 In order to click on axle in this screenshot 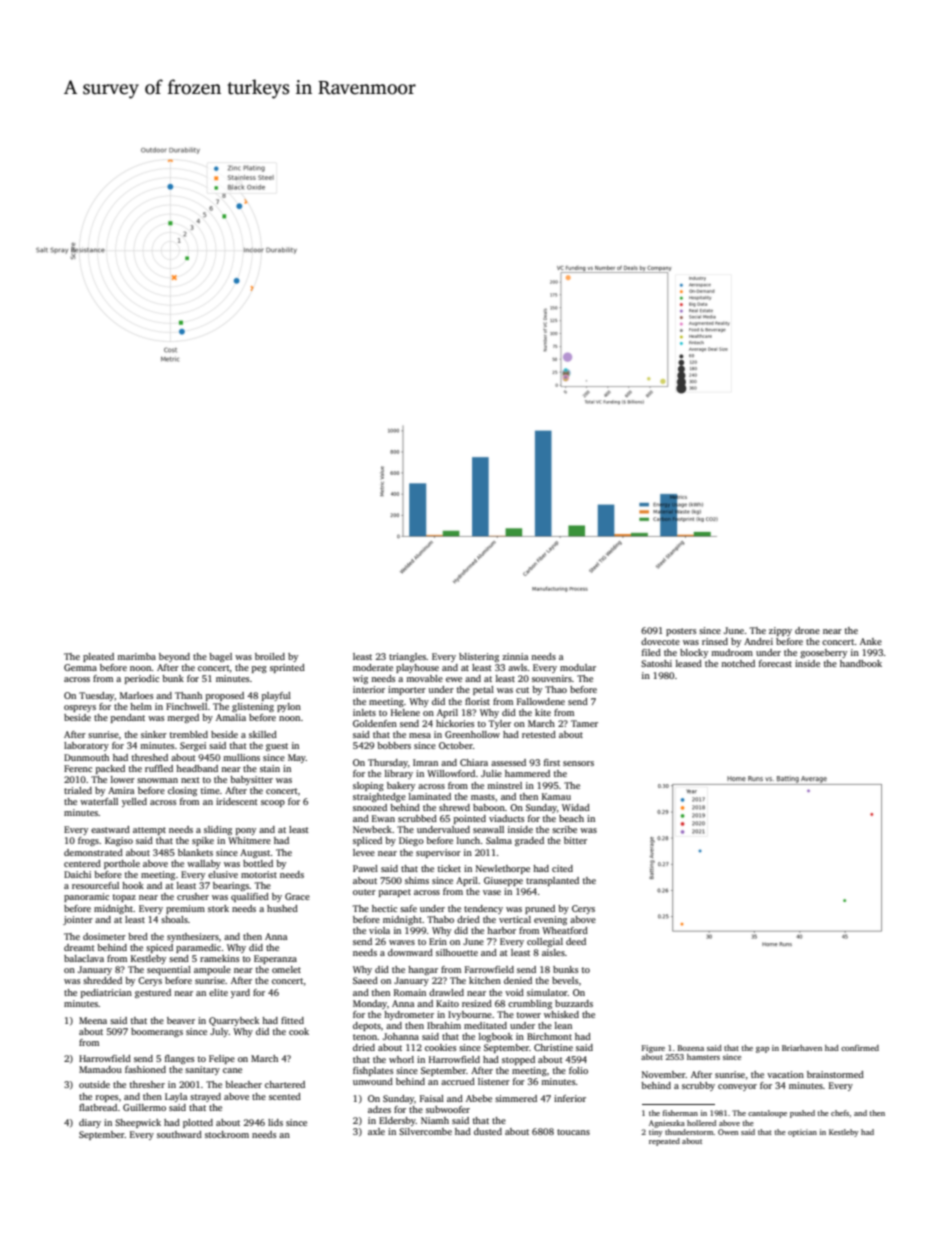, I will do `click(376, 1131)`.
